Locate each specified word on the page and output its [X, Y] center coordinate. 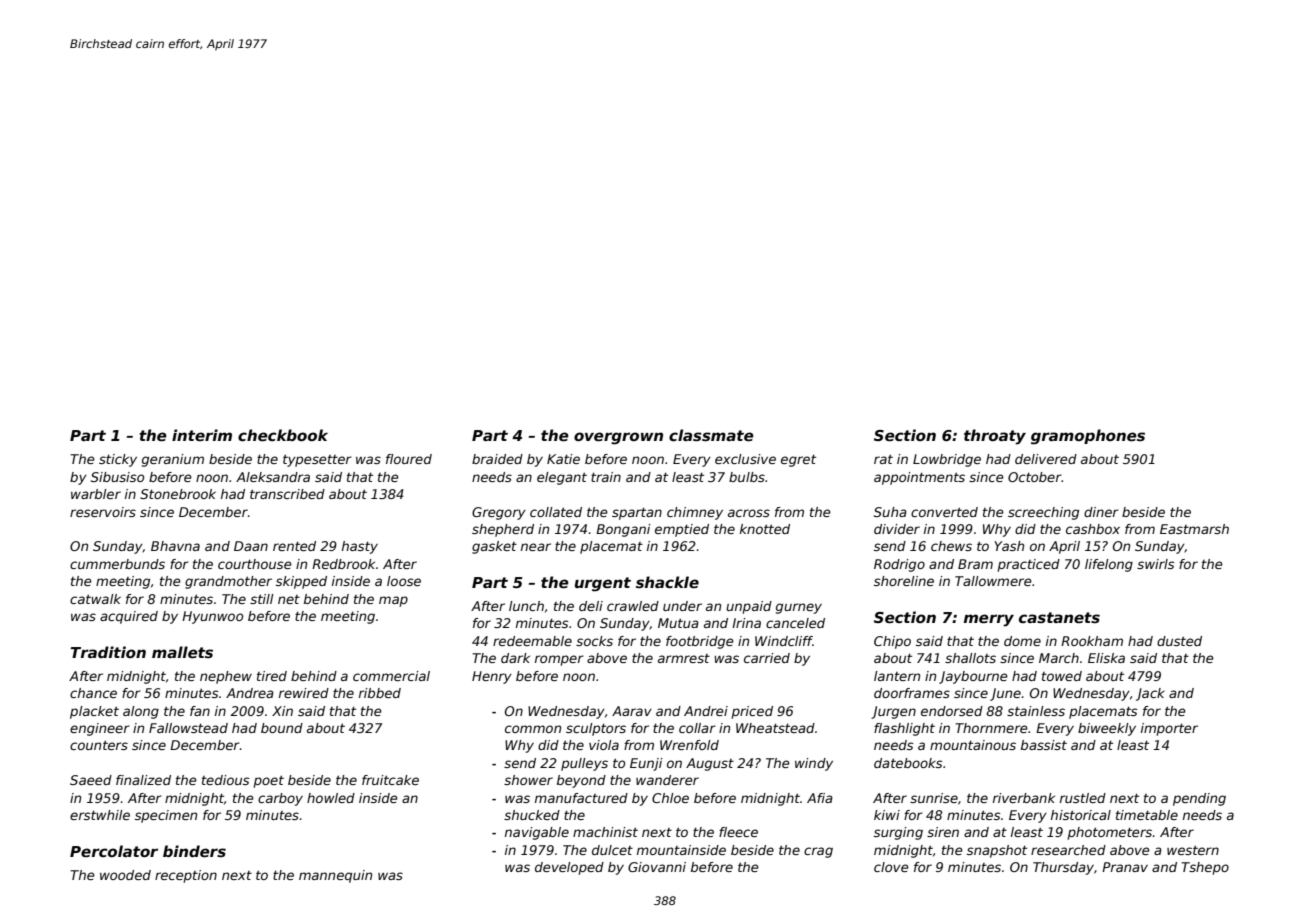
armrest [684, 658]
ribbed [380, 693]
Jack [1150, 694]
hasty [360, 547]
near [536, 547]
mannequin [335, 876]
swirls [1156, 564]
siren [943, 832]
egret [798, 460]
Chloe [670, 798]
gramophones [1088, 437]
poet [269, 781]
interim [202, 435]
